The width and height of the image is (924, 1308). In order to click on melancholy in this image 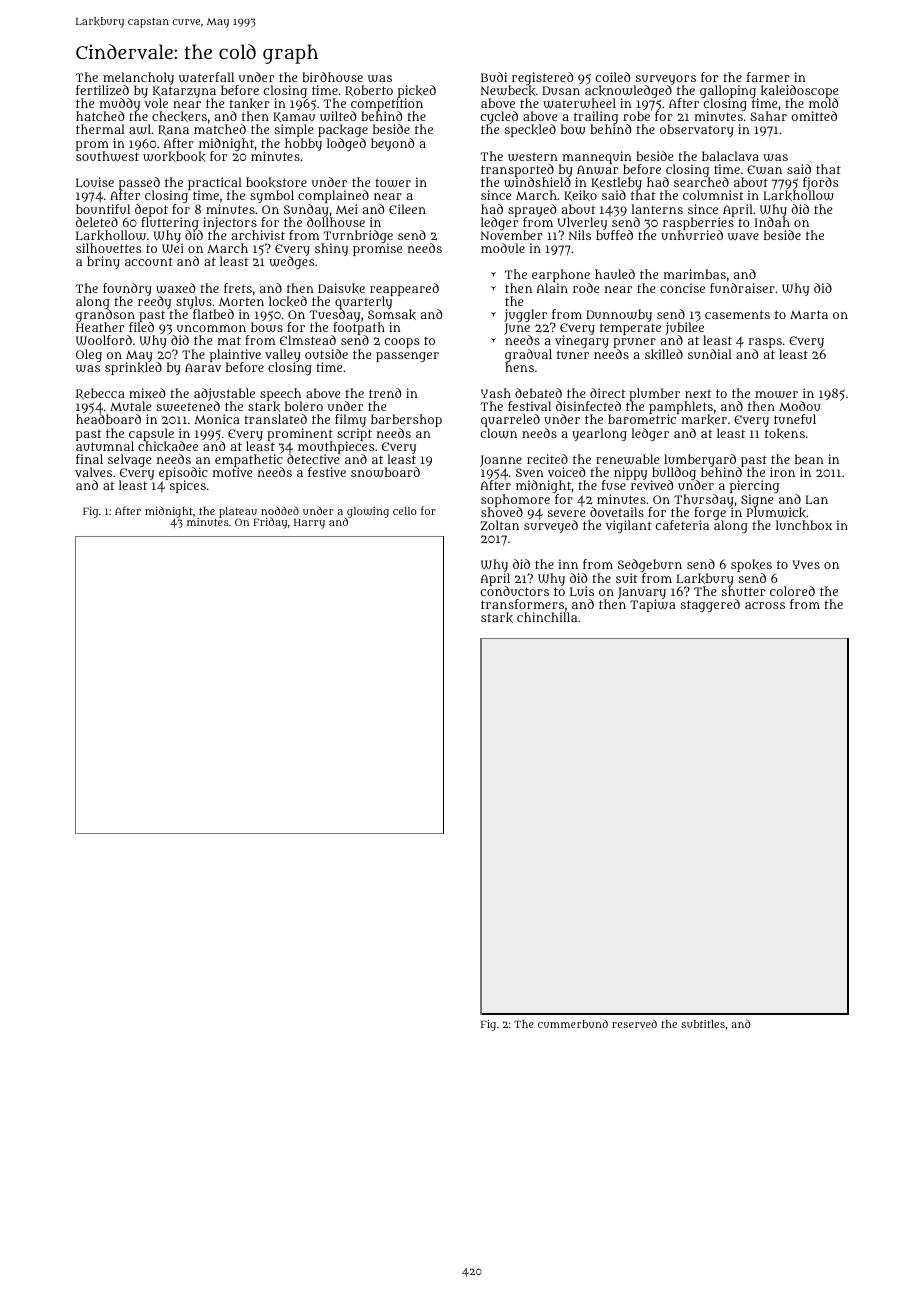, I will do `click(138, 79)`.
